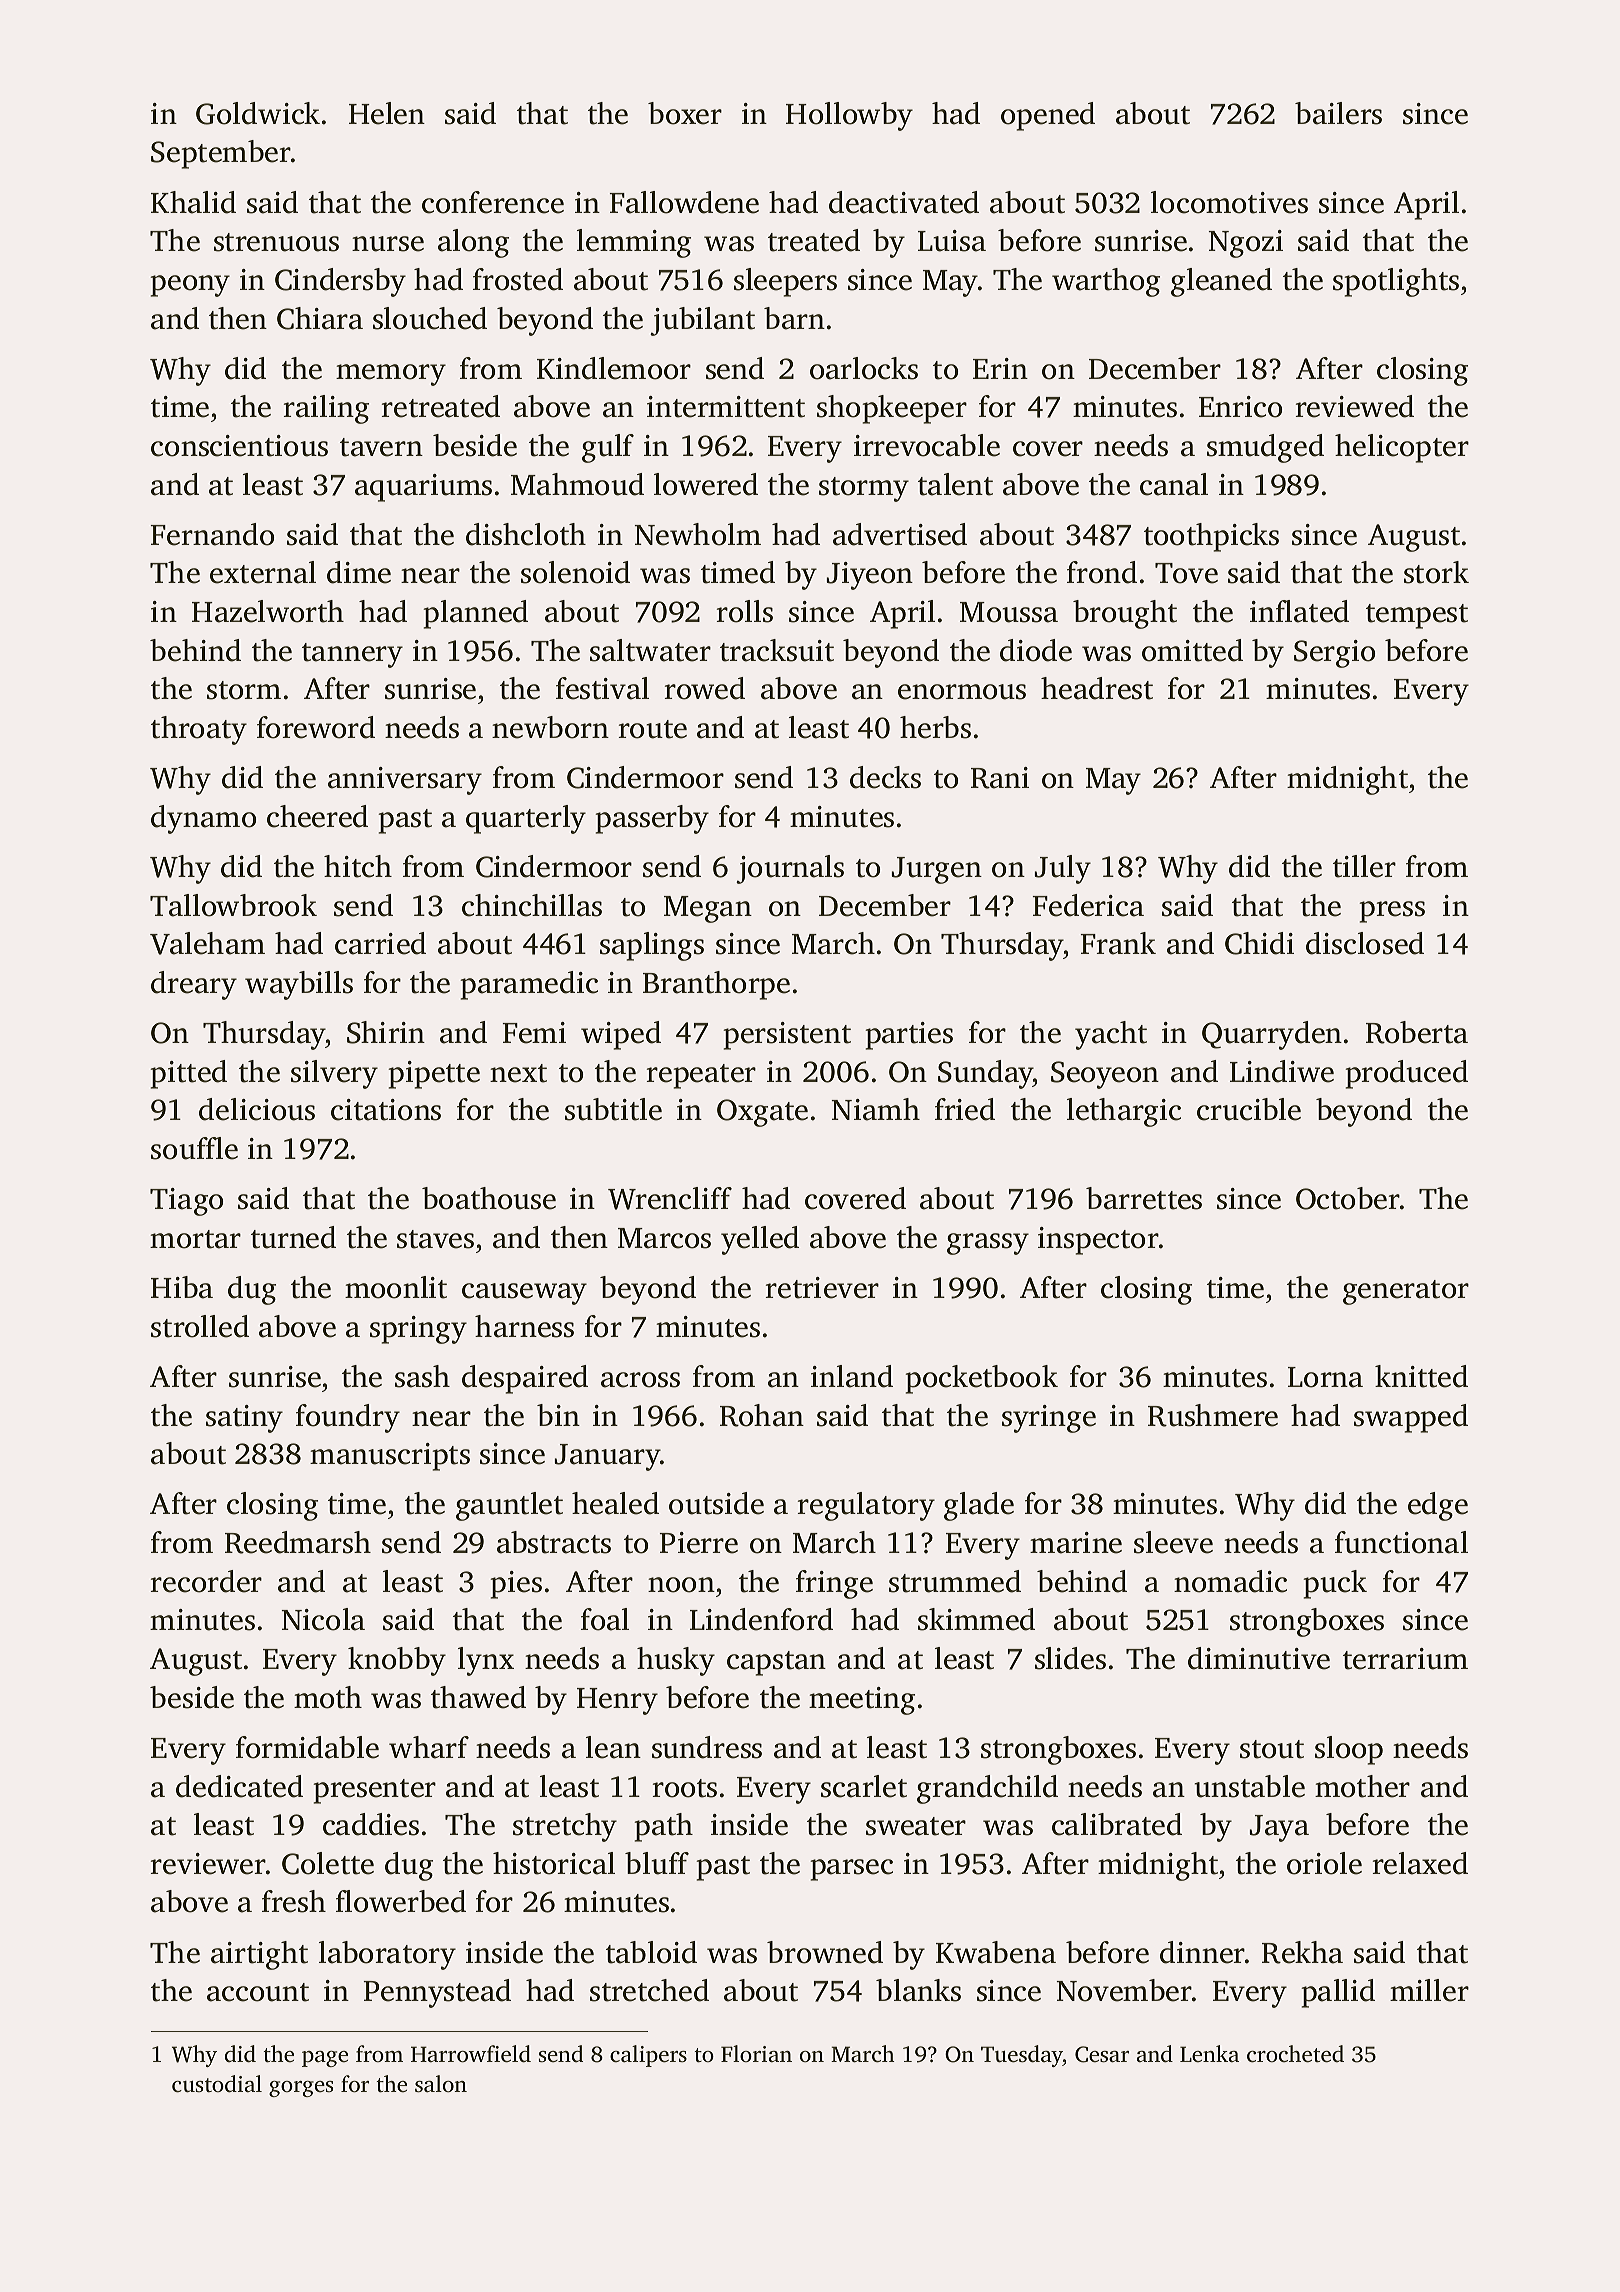 This screenshot has width=1620, height=2292. I want to click on tiller, so click(1364, 866).
